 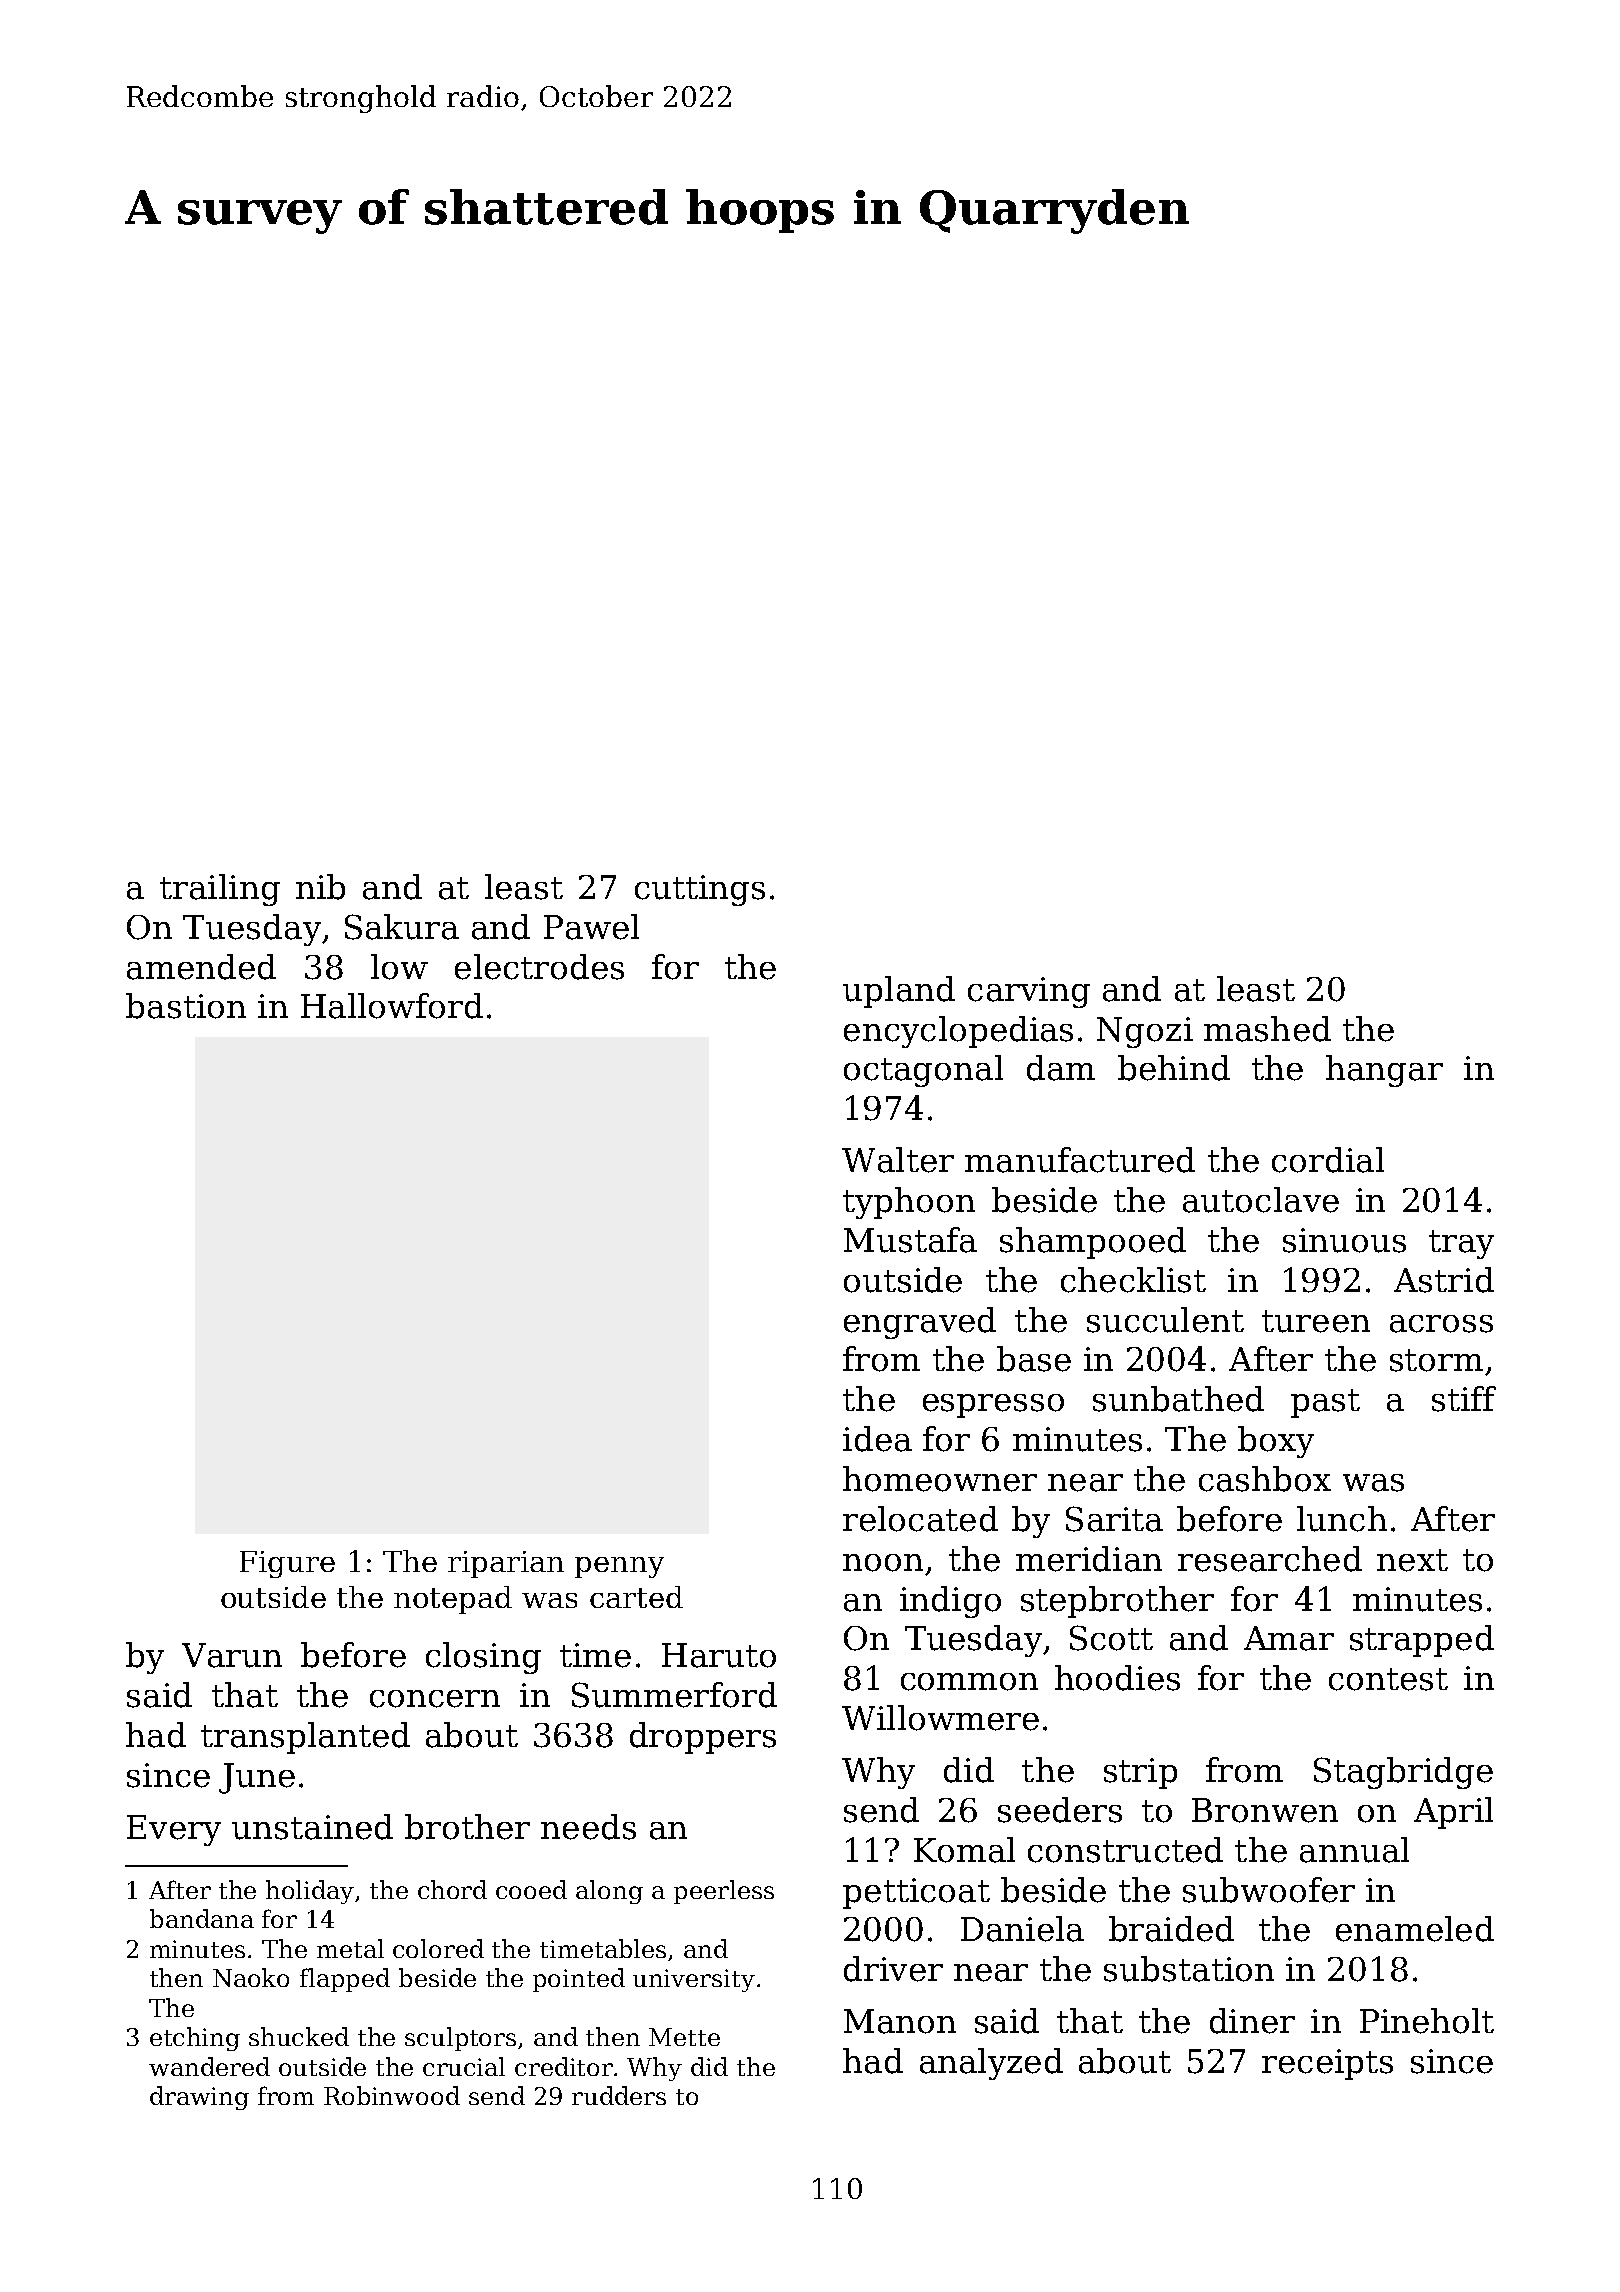 What do you see at coordinates (700, 890) in the document?
I see `cuttings` at bounding box center [700, 890].
